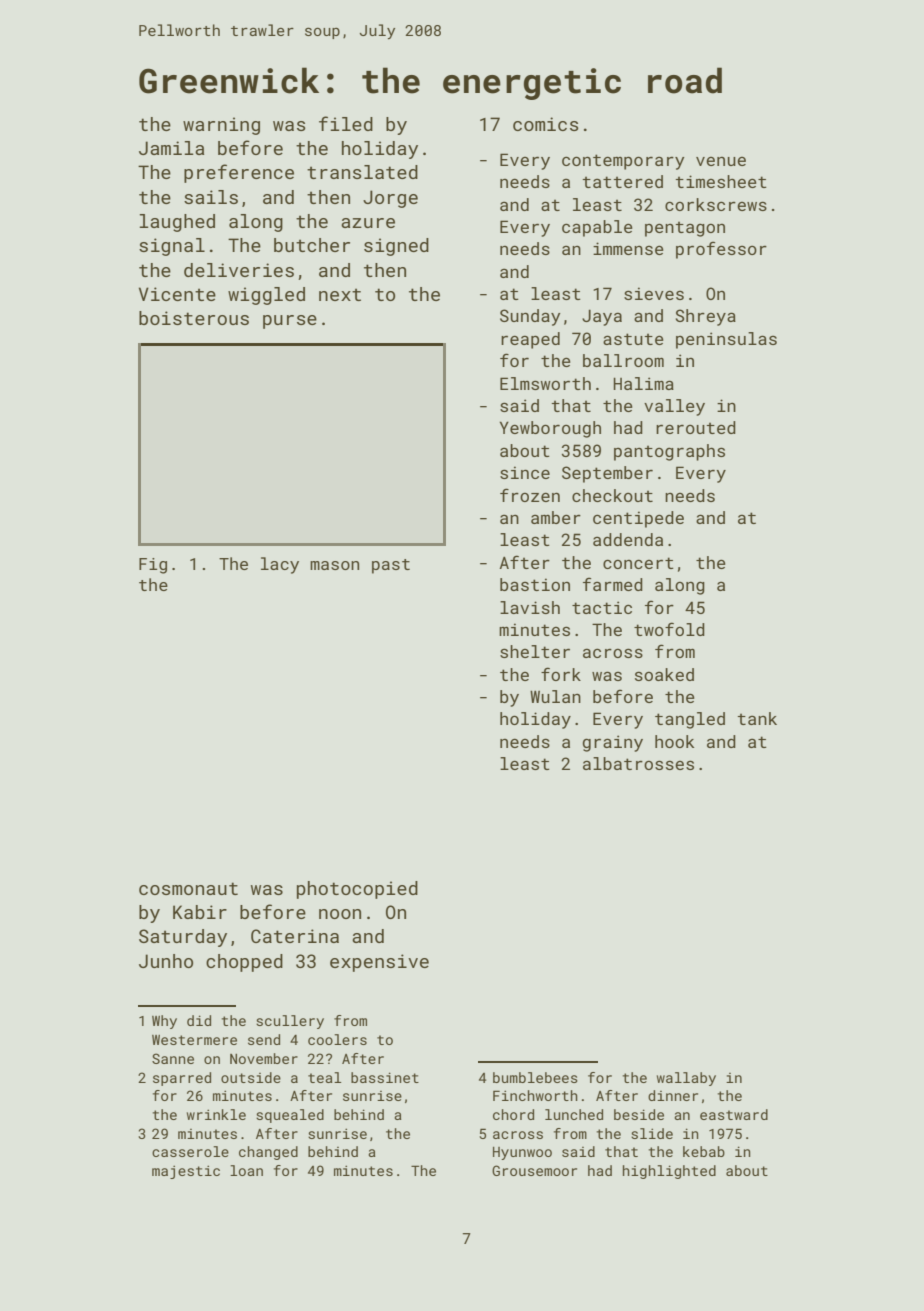  I want to click on Grousemoor, so click(534, 1170).
